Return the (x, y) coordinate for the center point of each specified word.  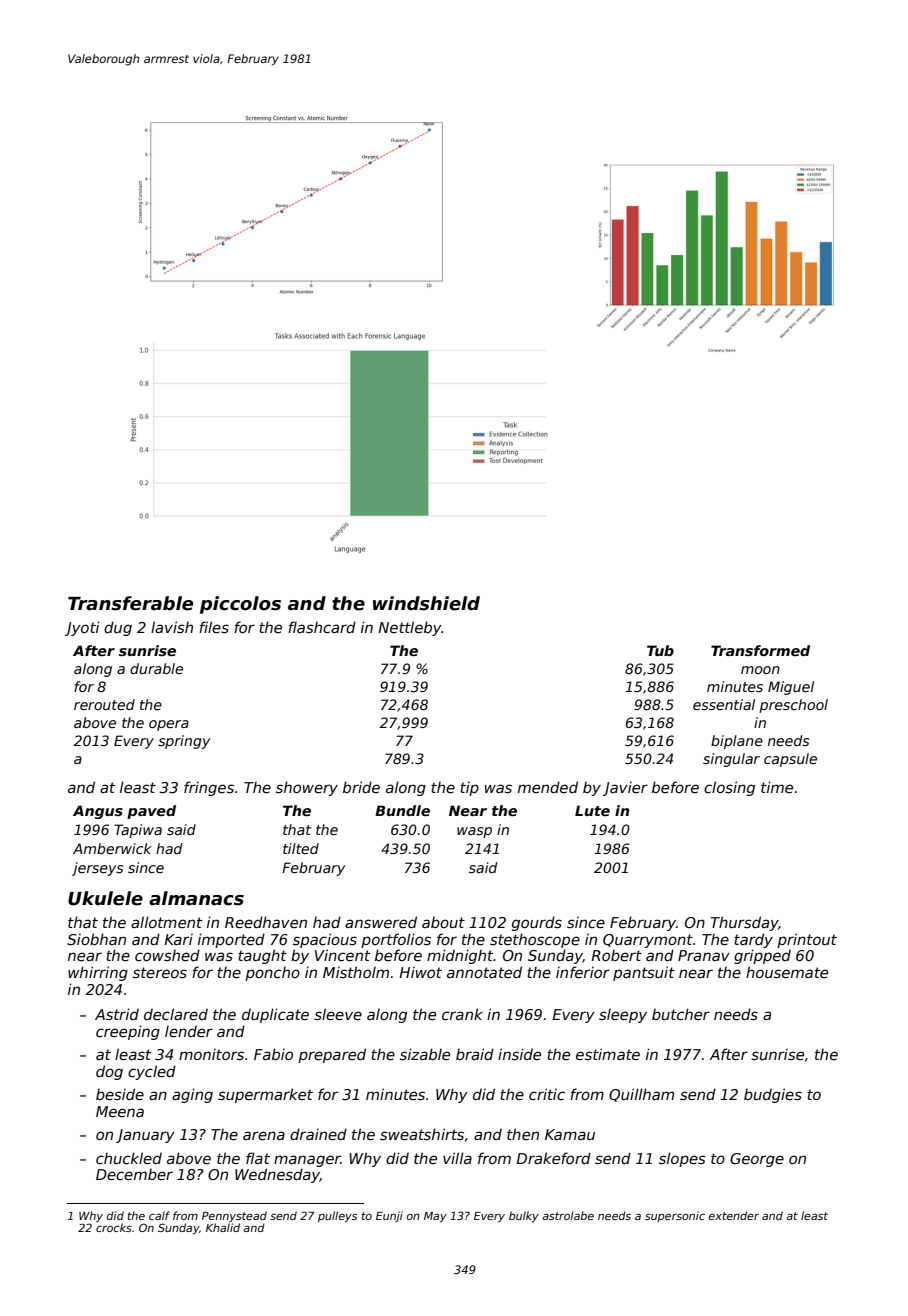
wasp (474, 832)
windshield (426, 603)
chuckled (129, 1158)
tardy (753, 940)
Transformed (760, 650)
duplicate (275, 1015)
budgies (773, 1095)
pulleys (337, 1216)
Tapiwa (138, 831)
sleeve (338, 1014)
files (214, 627)
